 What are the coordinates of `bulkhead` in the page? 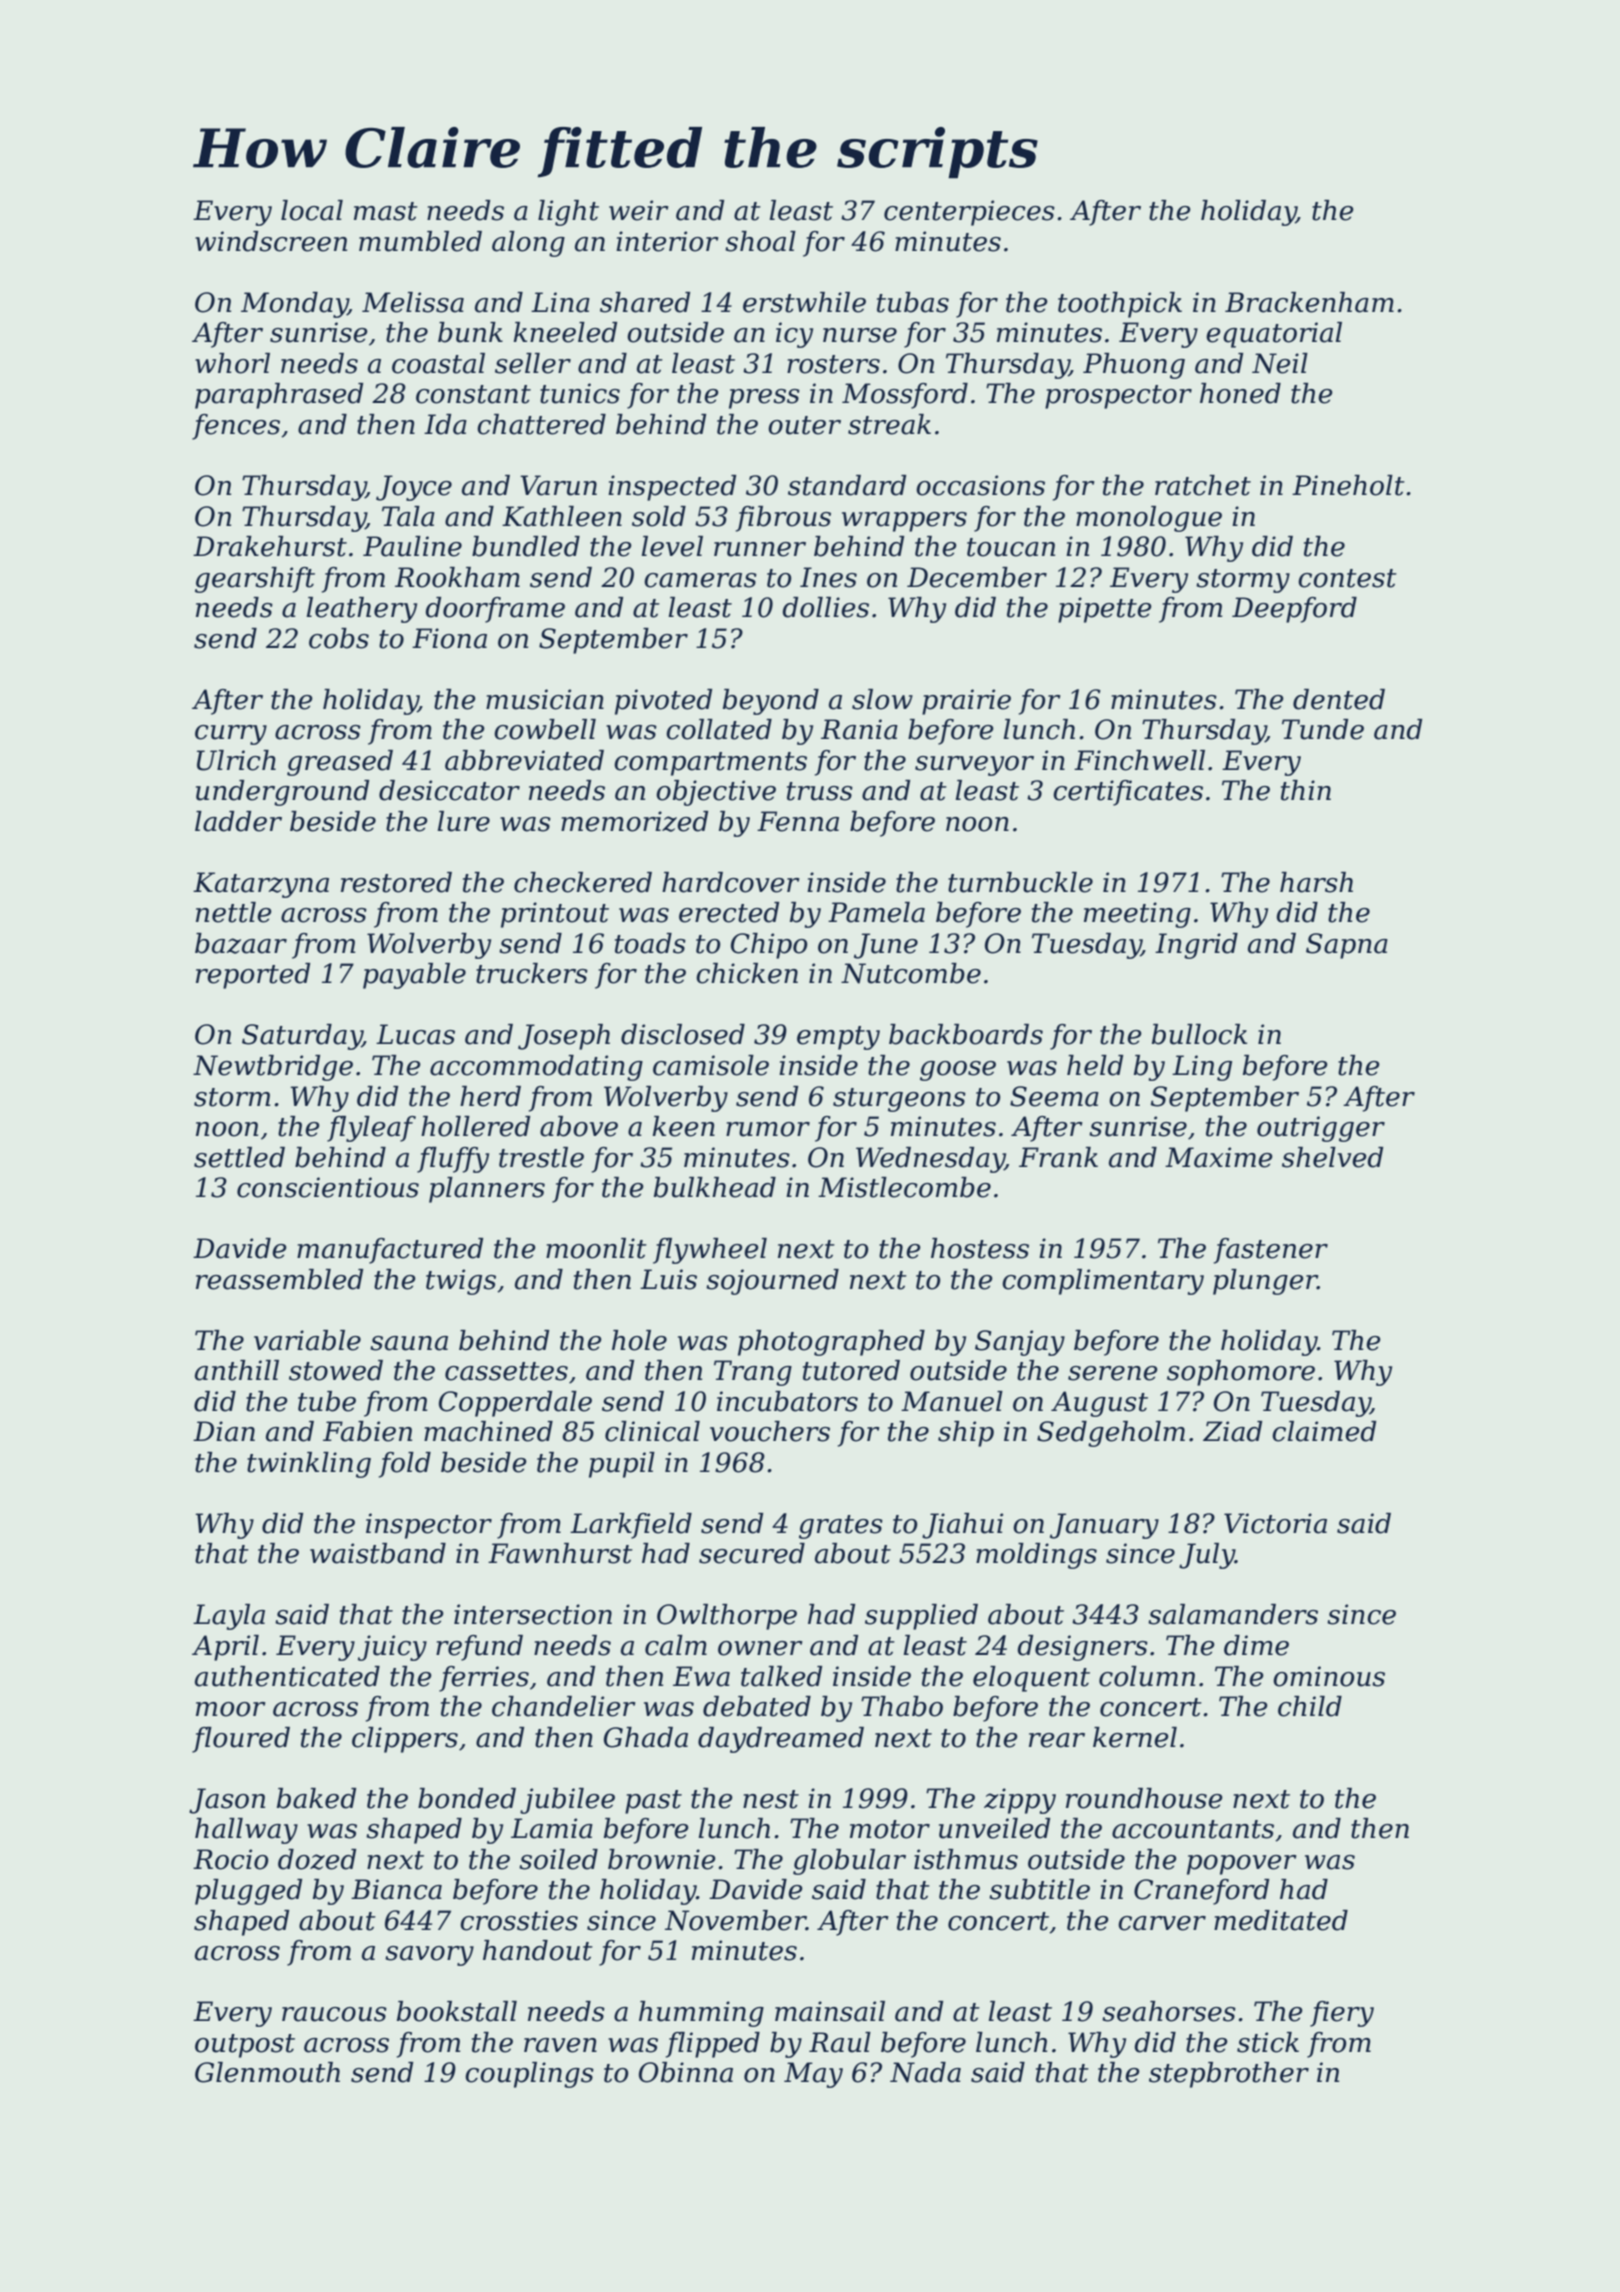 It's located at (715, 1187).
